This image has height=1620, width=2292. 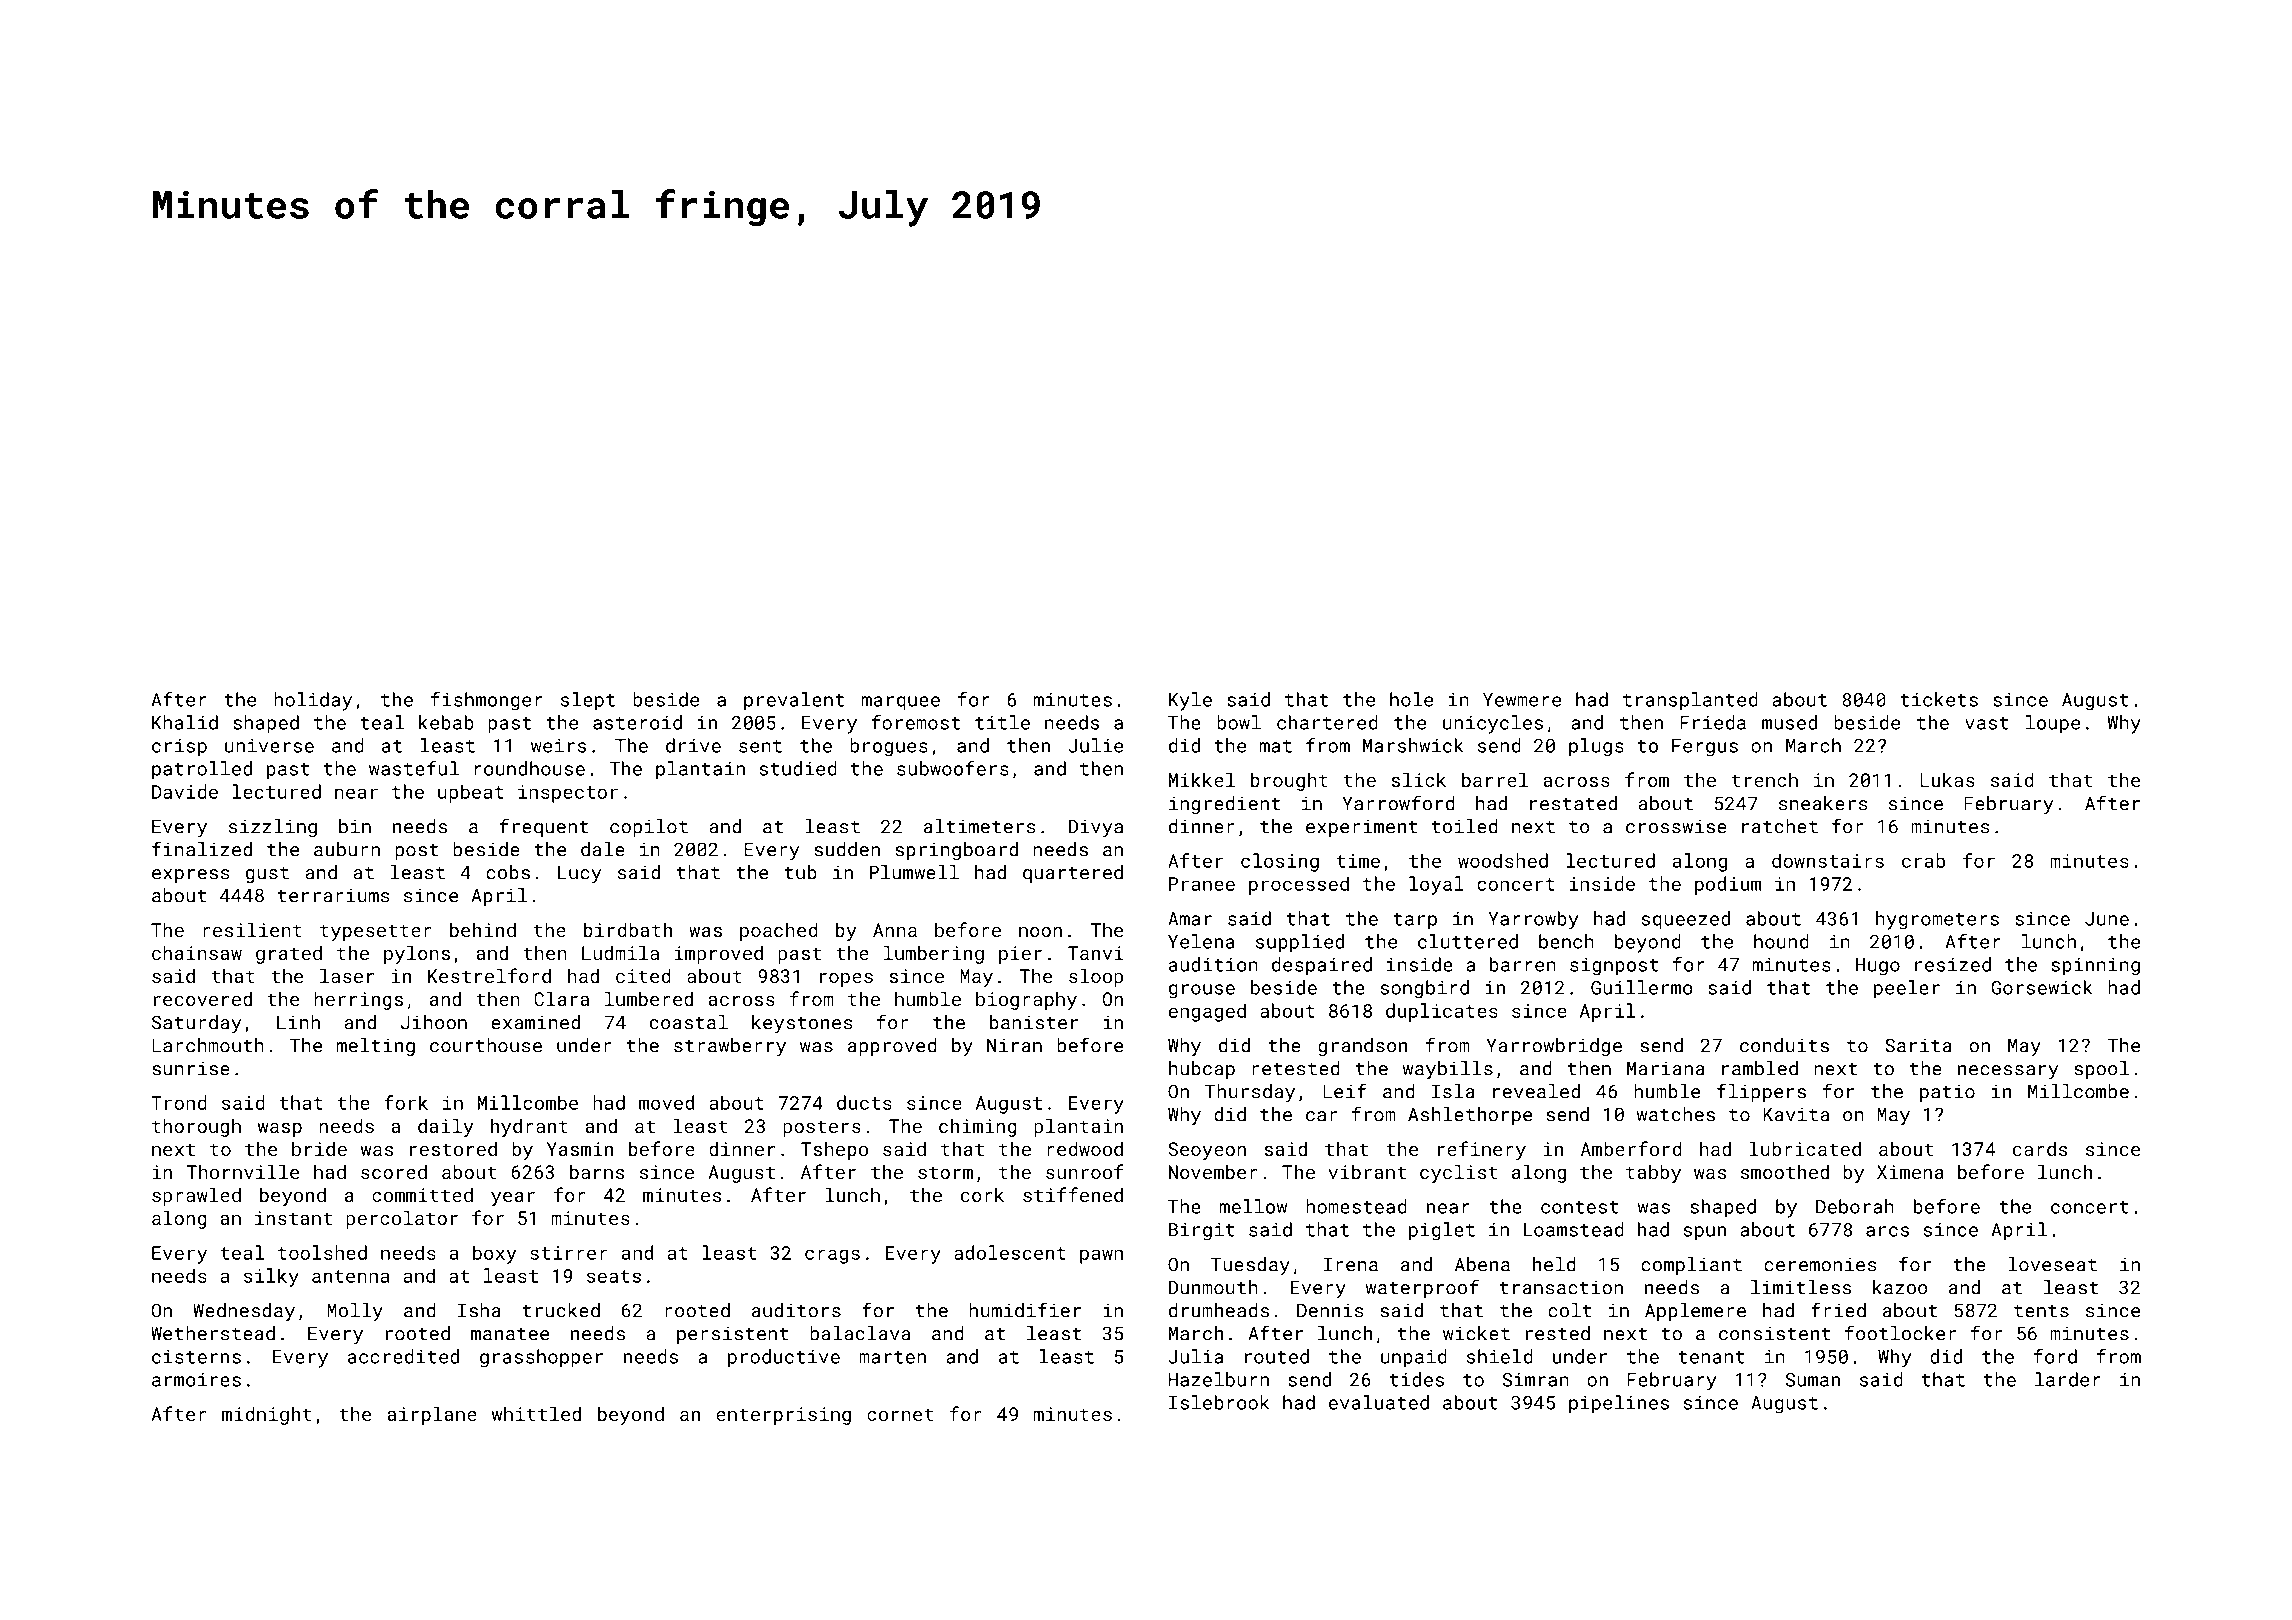 What do you see at coordinates (2068, 1379) in the image?
I see `larder` at bounding box center [2068, 1379].
